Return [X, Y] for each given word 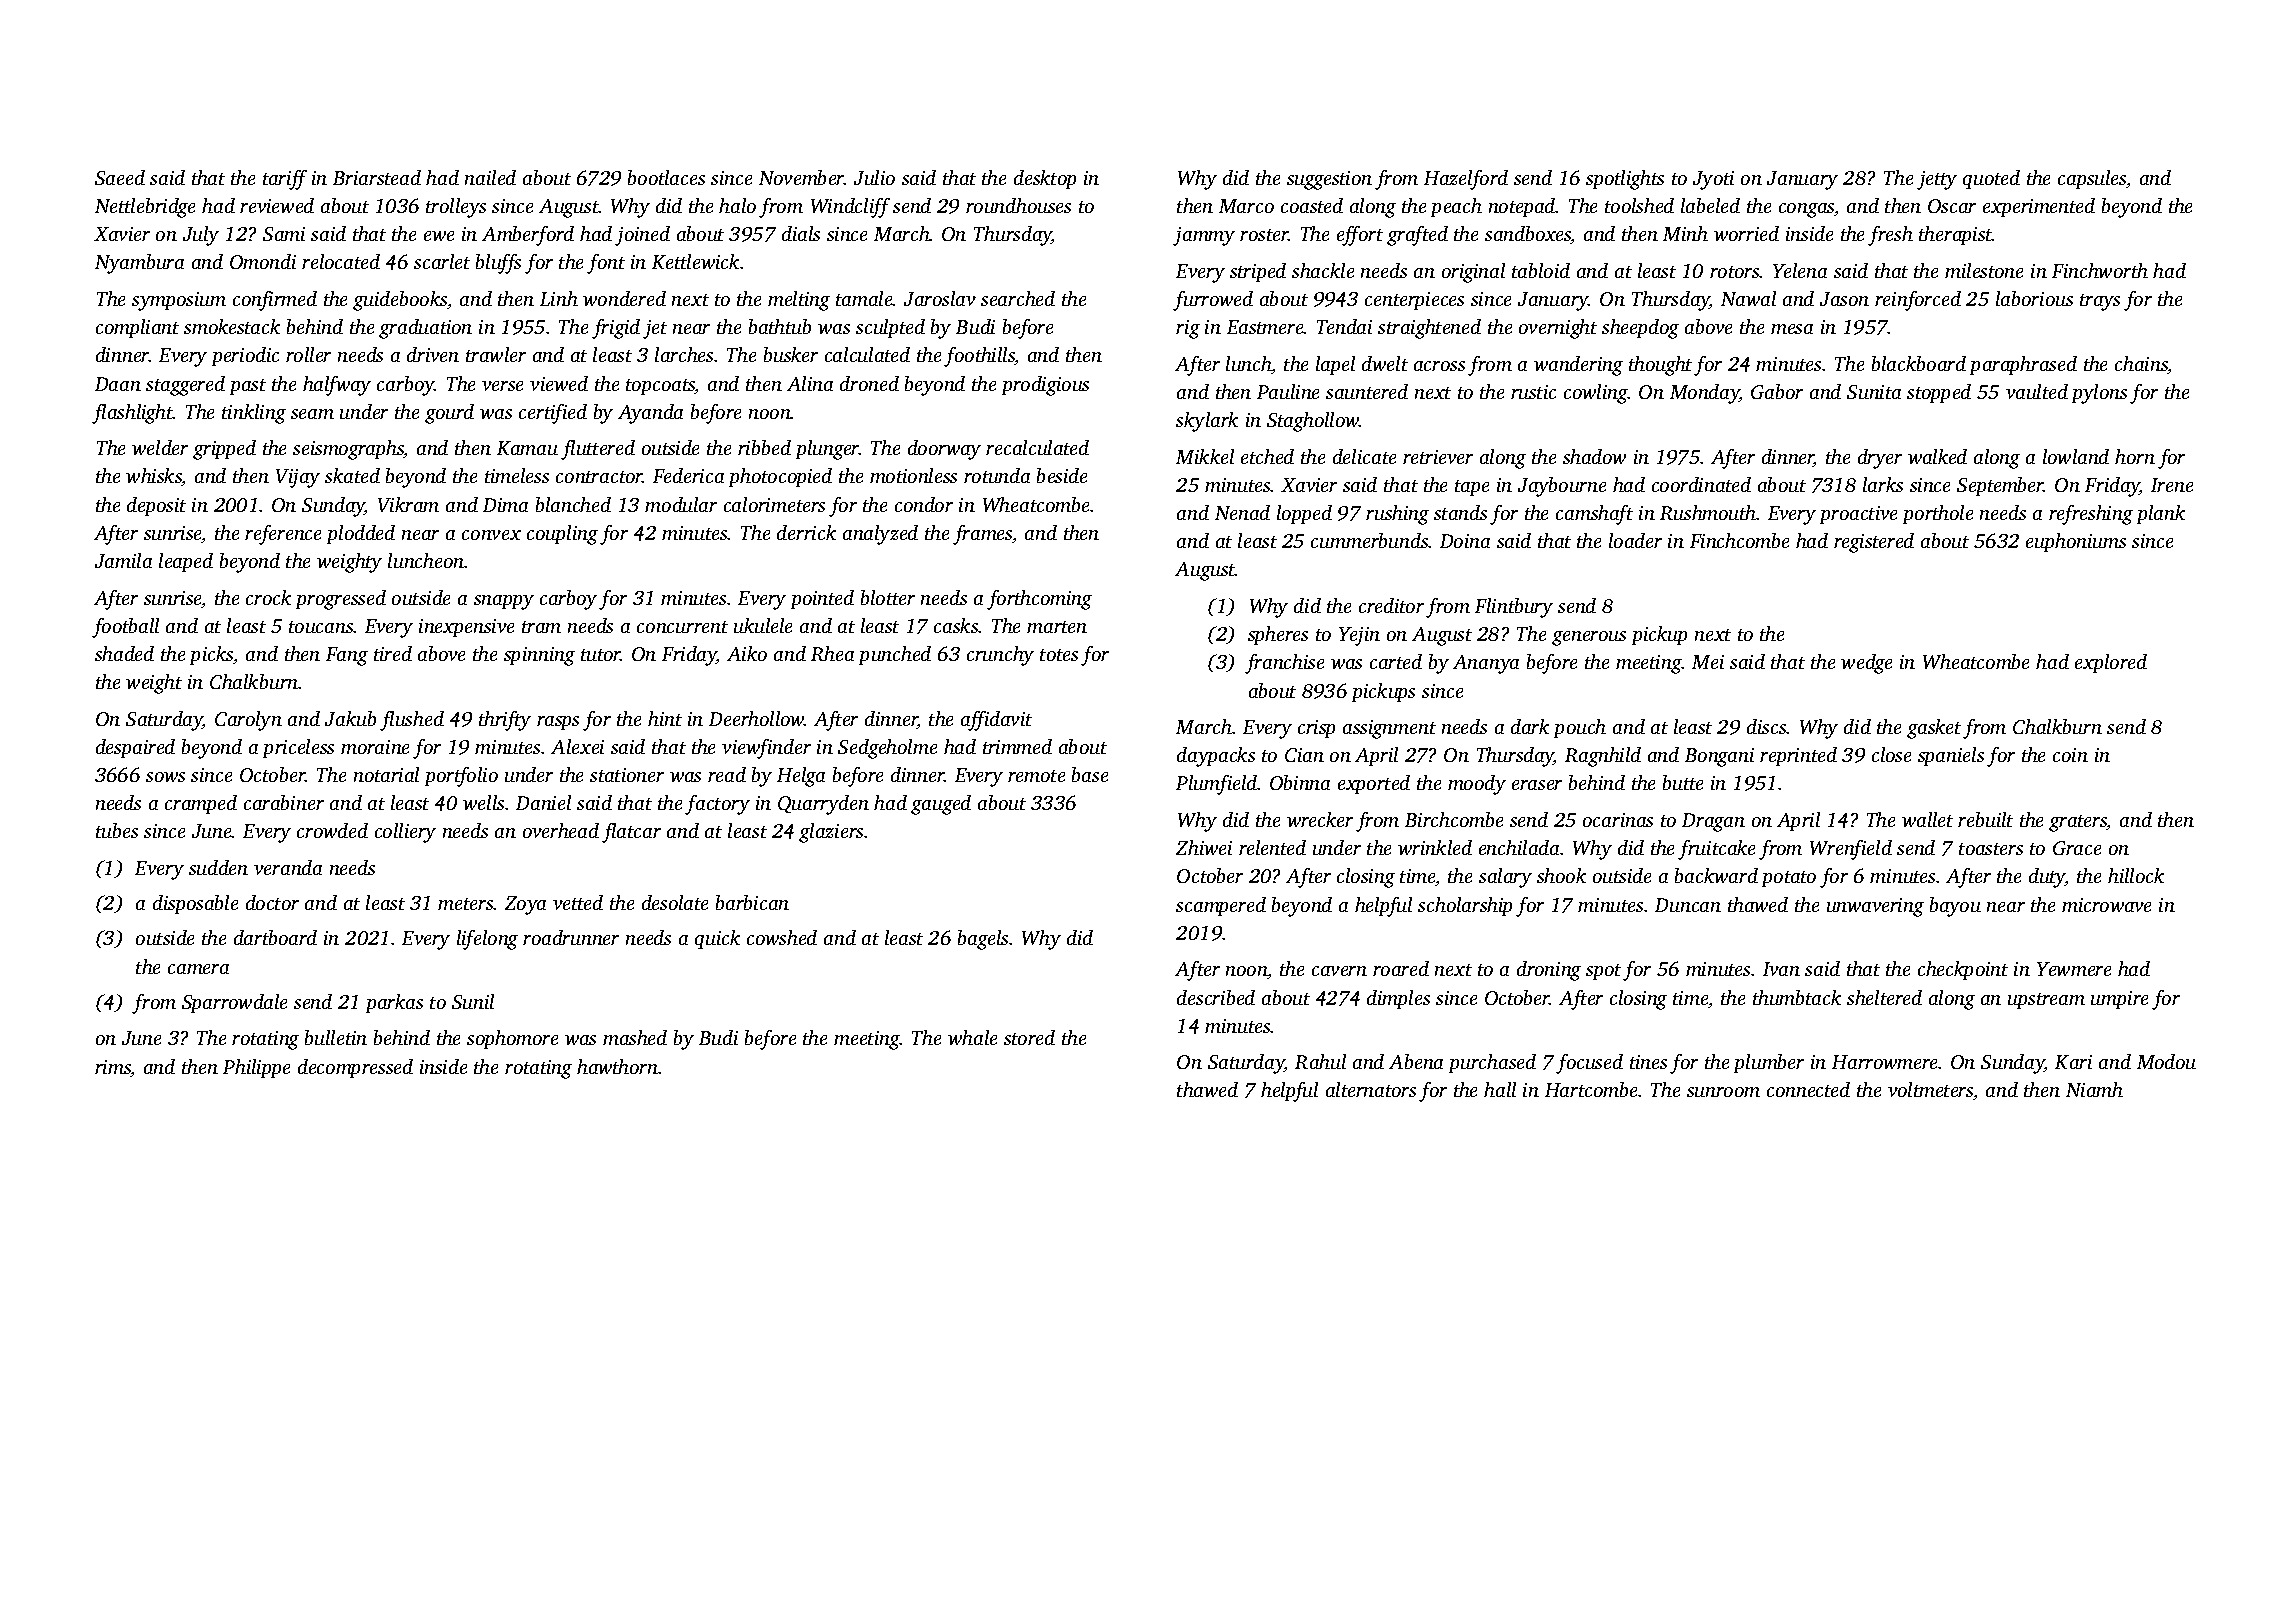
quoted [1991, 179]
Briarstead [377, 177]
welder [160, 447]
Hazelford [1466, 180]
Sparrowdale [234, 1003]
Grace [2077, 848]
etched [1267, 456]
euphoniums [2076, 542]
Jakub [350, 718]
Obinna [1300, 782]
